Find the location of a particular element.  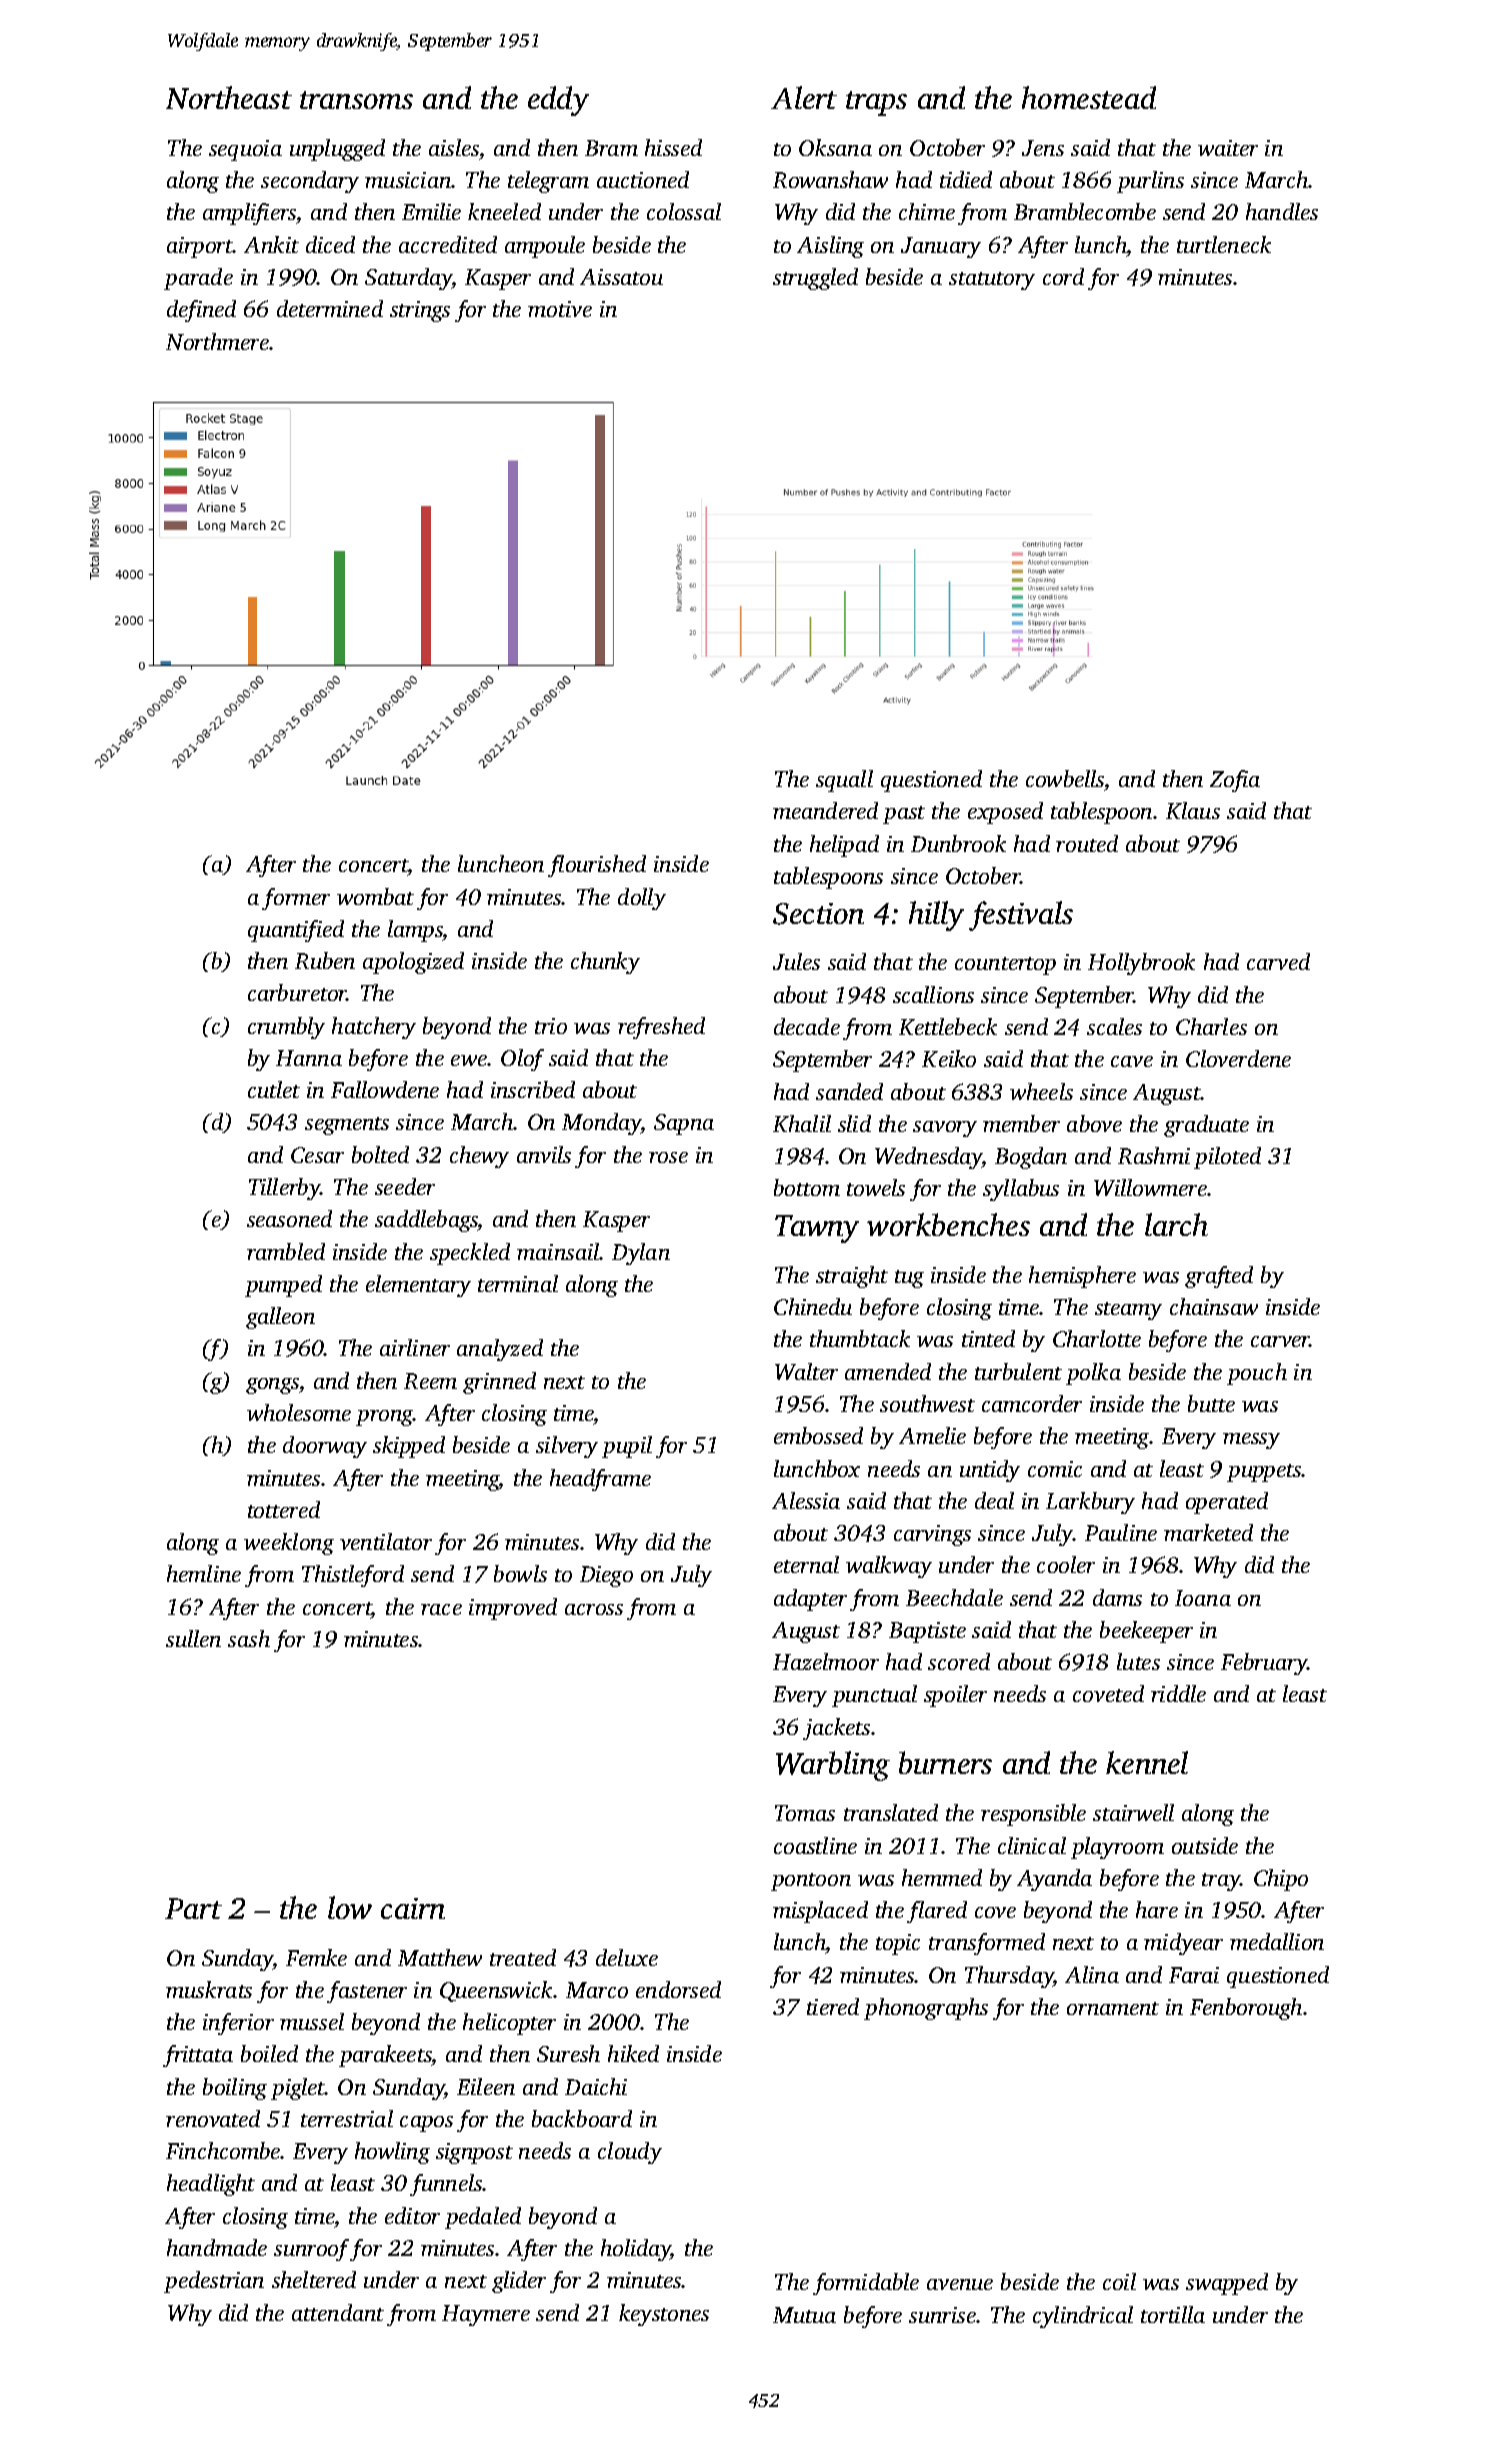

sequoia is located at coordinates (245, 150).
